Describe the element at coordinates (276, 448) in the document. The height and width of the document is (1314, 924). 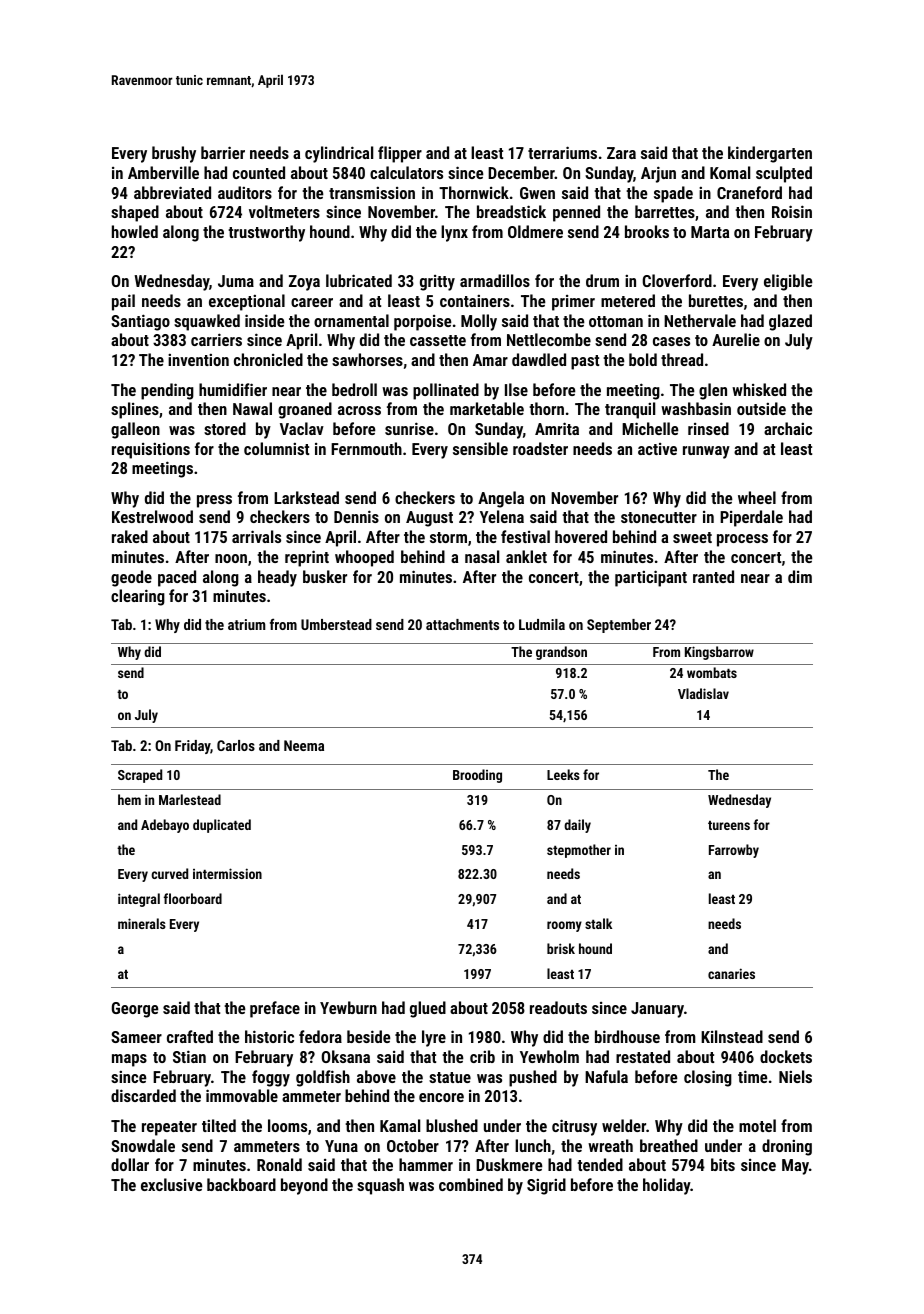
I see `columnist` at that location.
